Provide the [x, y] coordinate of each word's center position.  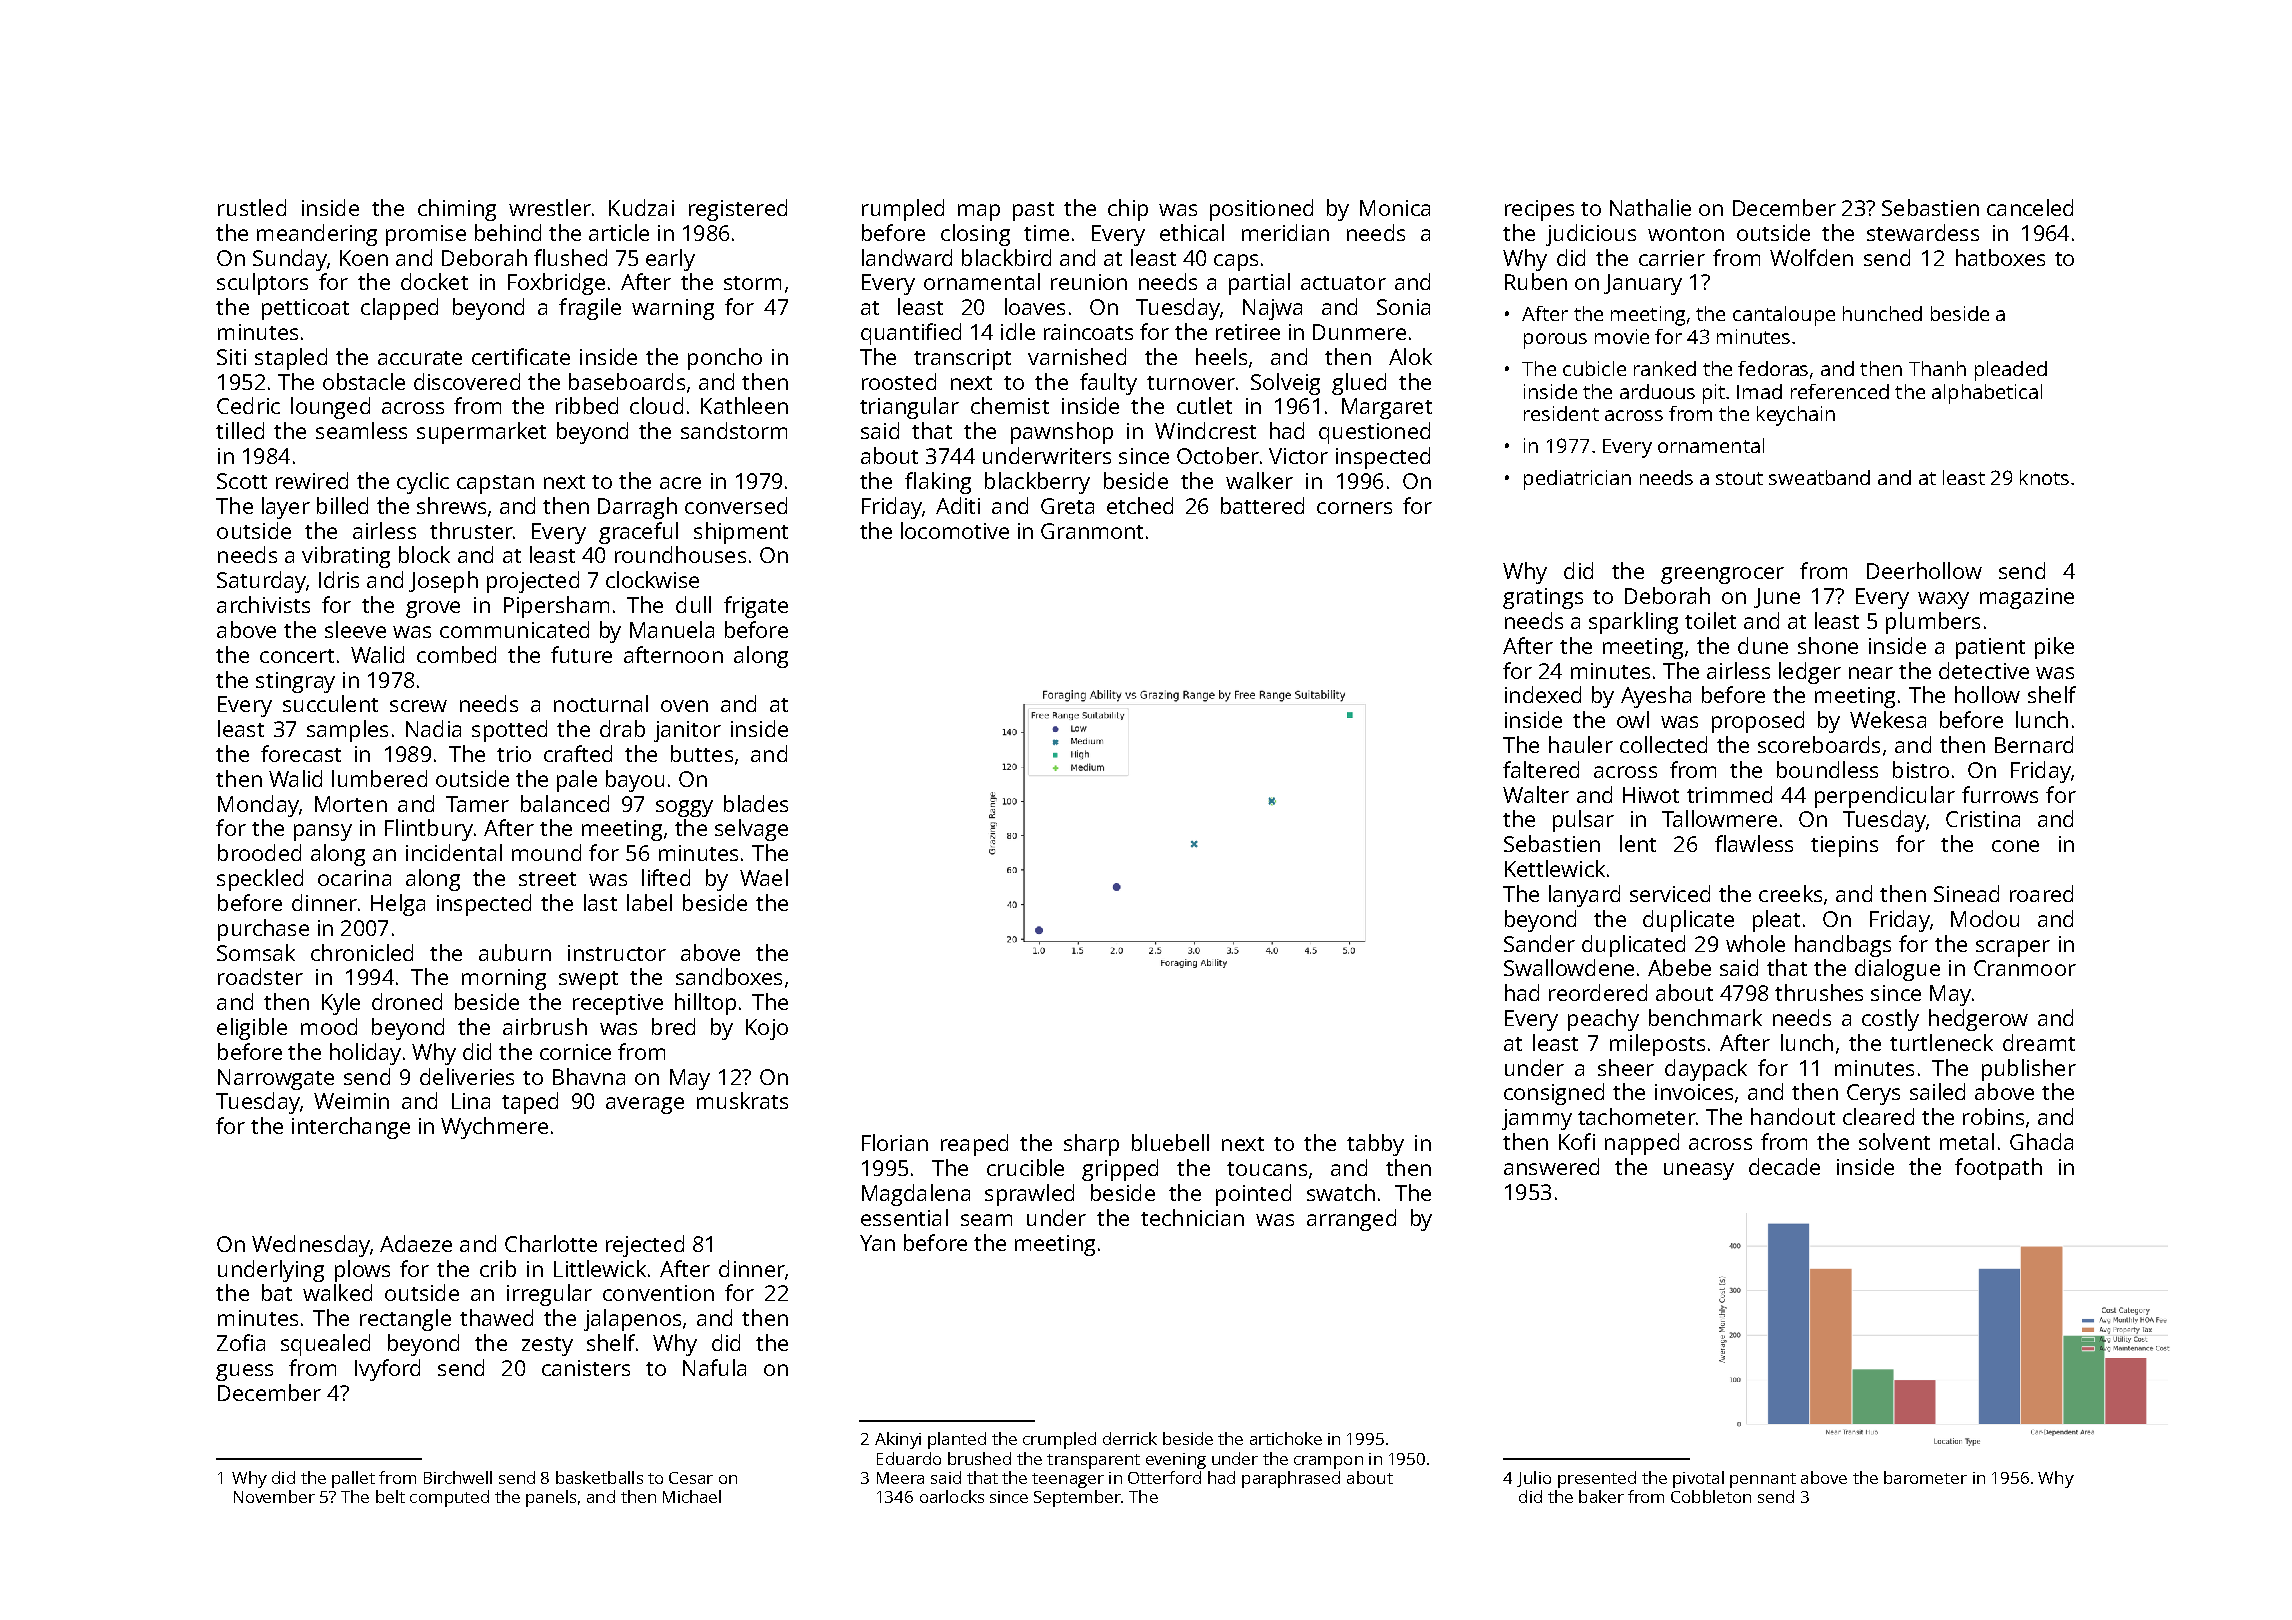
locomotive [955, 530]
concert [297, 656]
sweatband [1819, 477]
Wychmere [494, 1128]
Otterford [1164, 1477]
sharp [1091, 1145]
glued [1359, 384]
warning [673, 309]
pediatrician [1577, 480]
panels [551, 1498]
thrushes [1819, 992]
